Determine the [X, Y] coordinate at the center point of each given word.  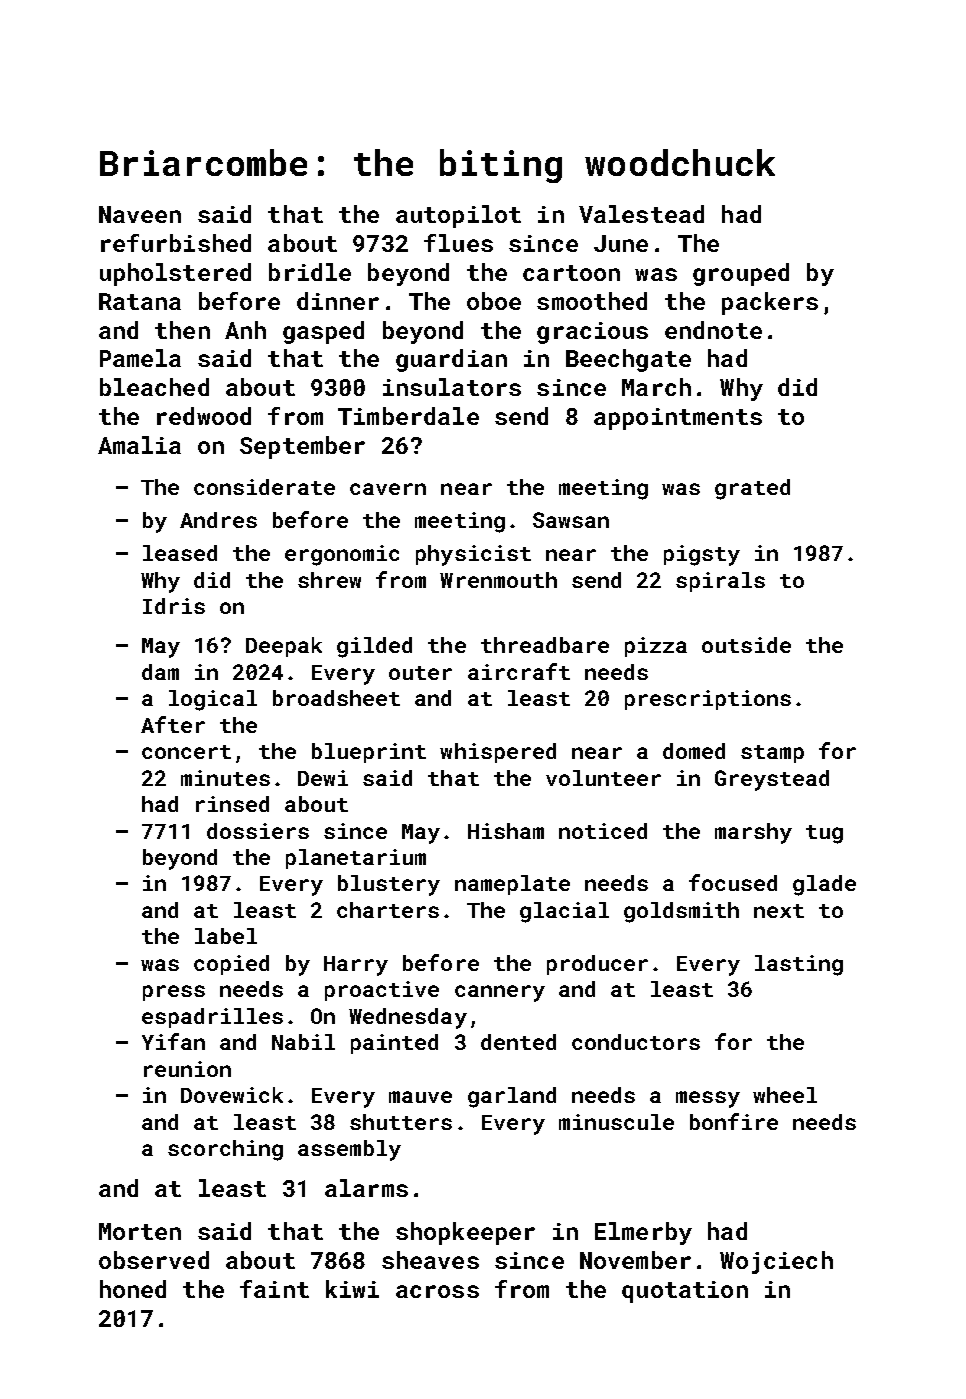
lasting [799, 965]
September [302, 447]
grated [752, 489]
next [779, 911]
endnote [713, 330]
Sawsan [571, 520]
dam [160, 672]
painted [394, 1044]
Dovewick [232, 1095]
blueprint [369, 753]
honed [133, 1289]
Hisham [506, 831]
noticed [603, 831]
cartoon [571, 273]
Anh [245, 330]
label [226, 936]
